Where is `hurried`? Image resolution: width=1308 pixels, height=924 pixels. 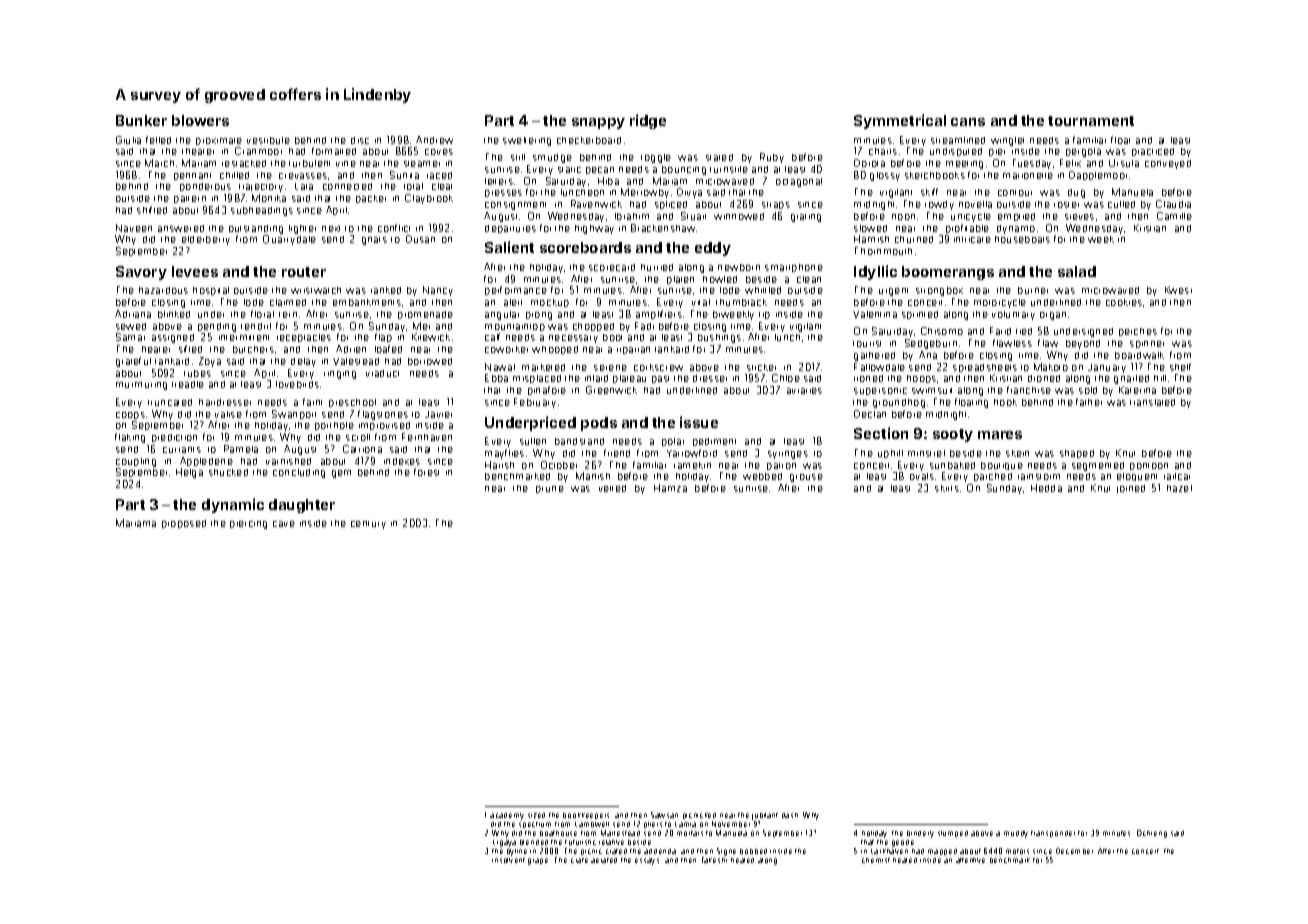 hurried is located at coordinates (657, 267).
